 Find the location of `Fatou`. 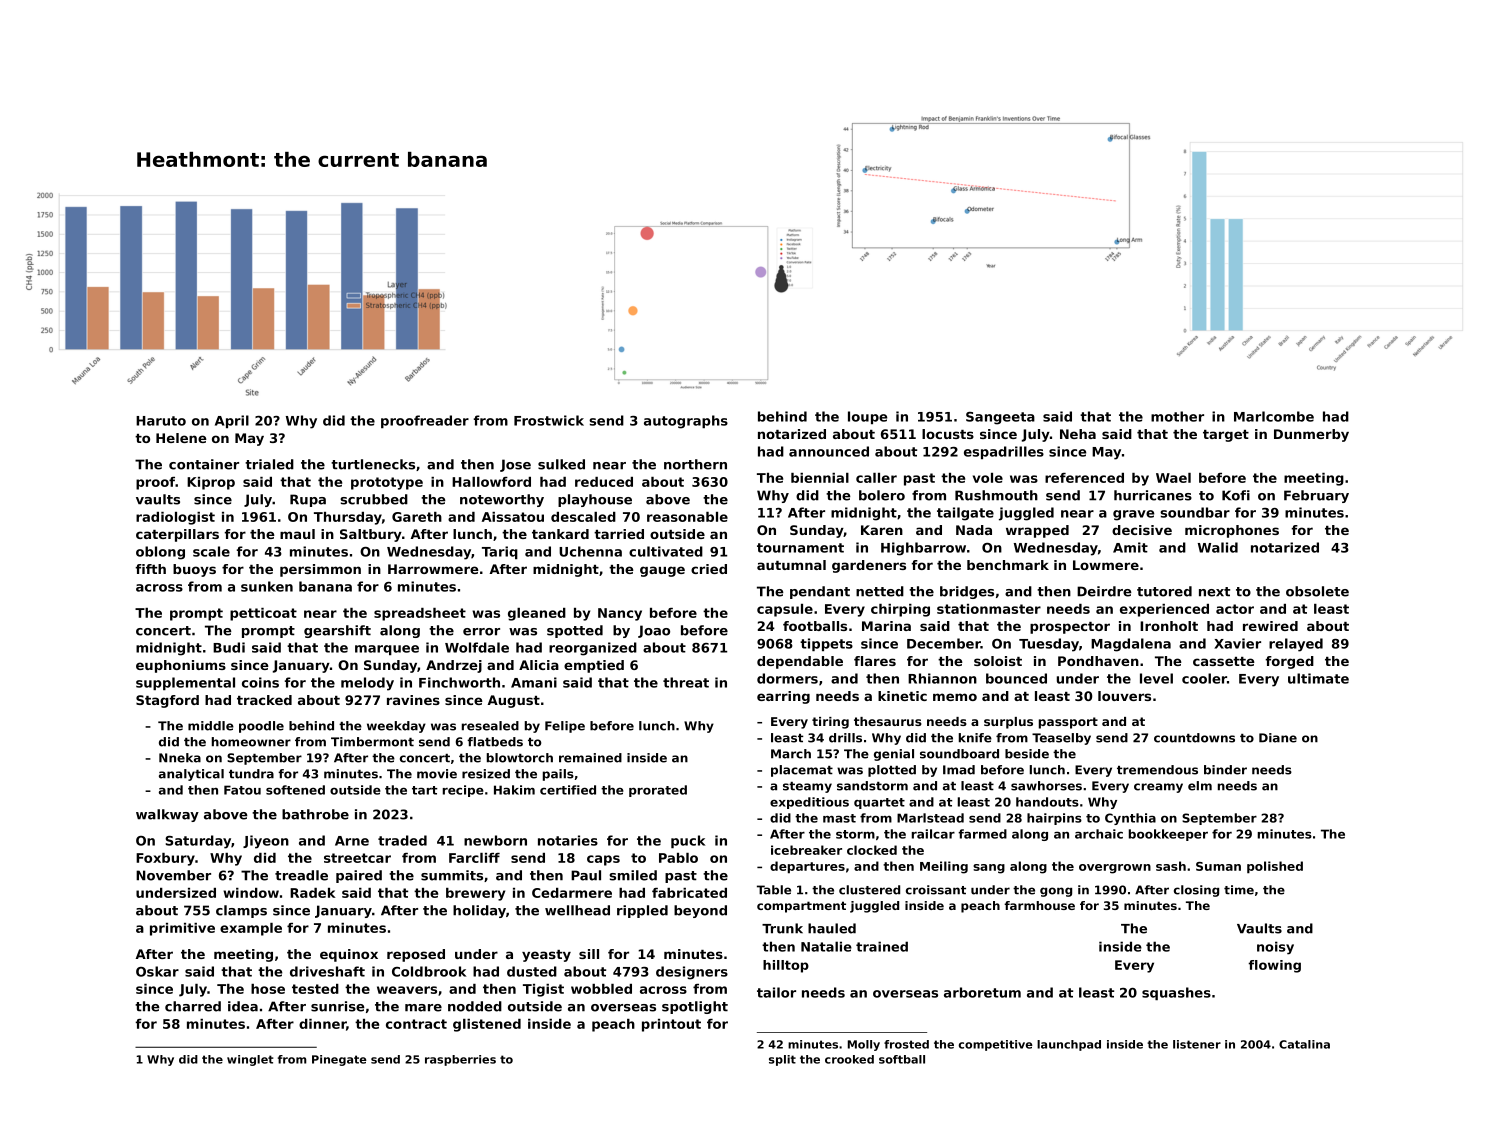

Fatou is located at coordinates (242, 790).
